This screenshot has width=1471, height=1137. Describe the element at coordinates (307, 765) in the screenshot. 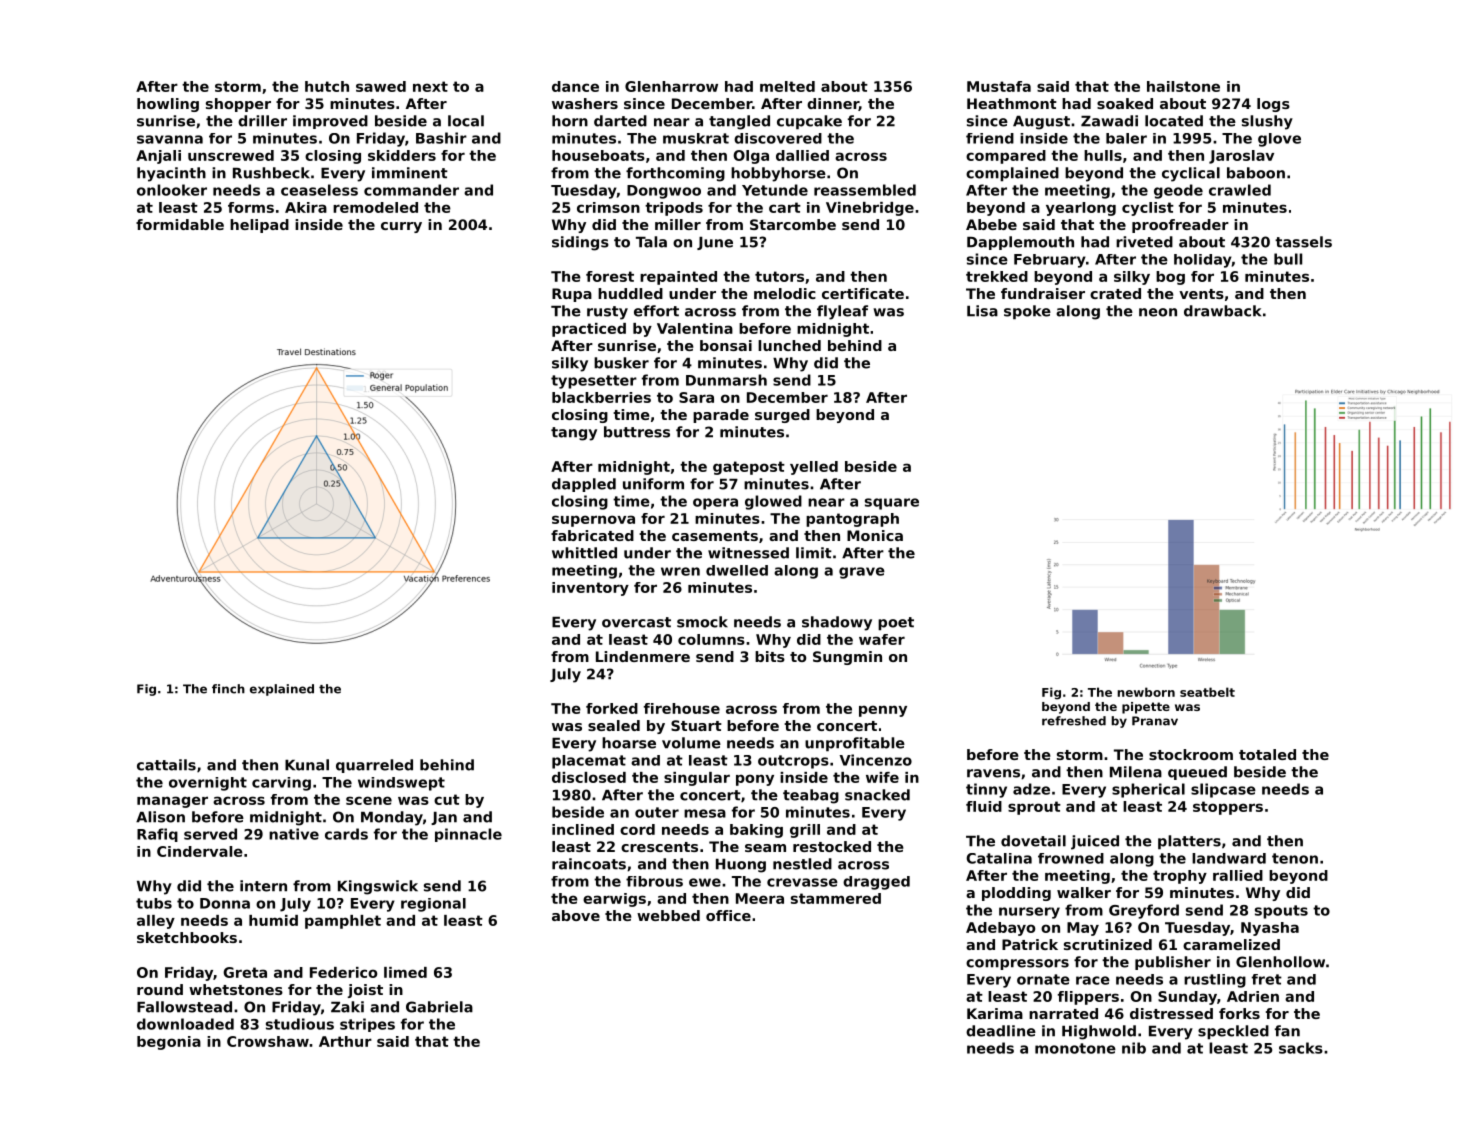

I see `Kunal` at that location.
